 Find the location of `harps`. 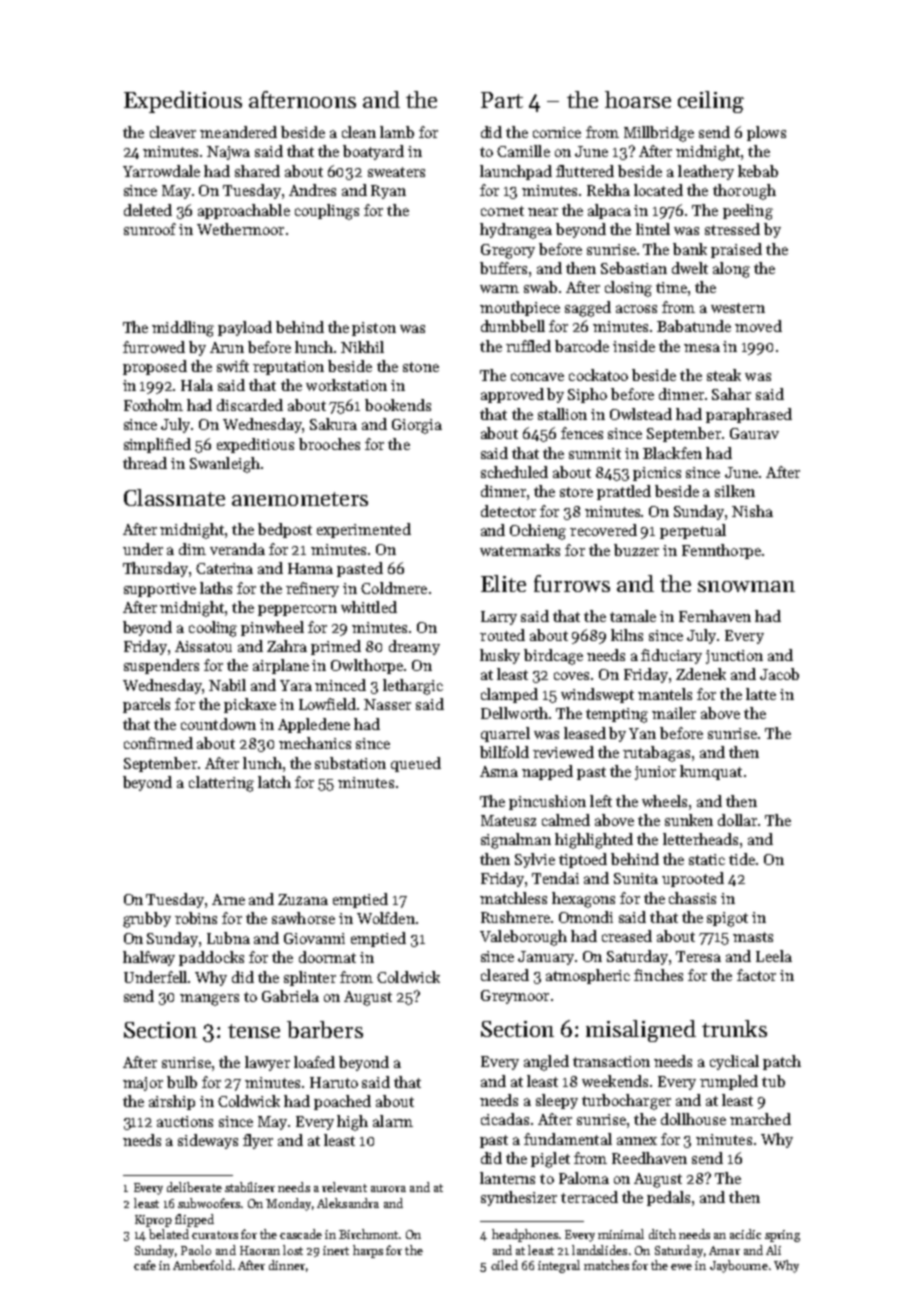

harps is located at coordinates (368, 1251).
